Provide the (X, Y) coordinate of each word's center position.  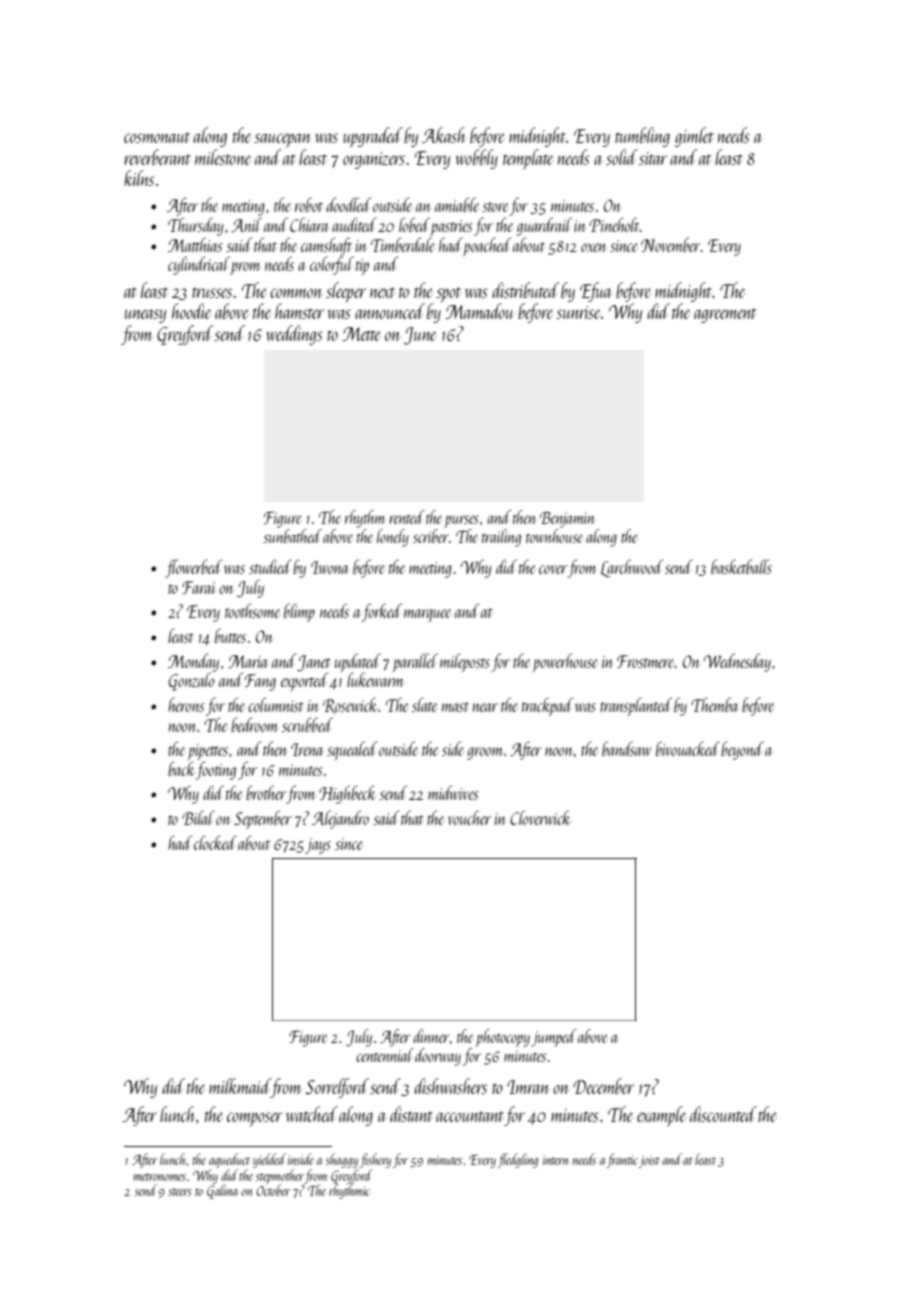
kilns (139, 178)
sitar (653, 158)
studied (270, 566)
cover (553, 569)
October (273, 1190)
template (528, 159)
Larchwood (631, 568)
